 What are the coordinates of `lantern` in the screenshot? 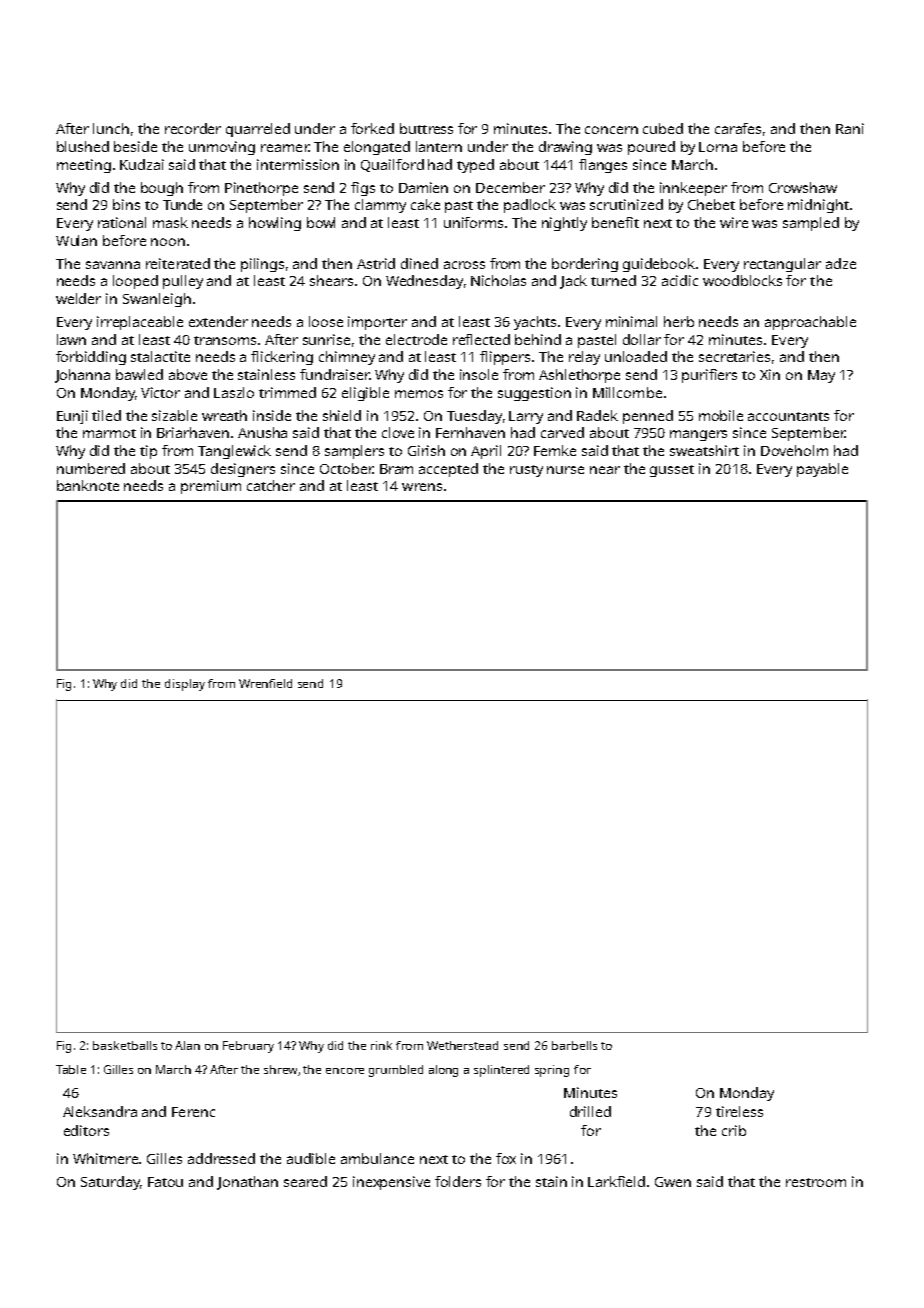 It's located at (439, 146).
